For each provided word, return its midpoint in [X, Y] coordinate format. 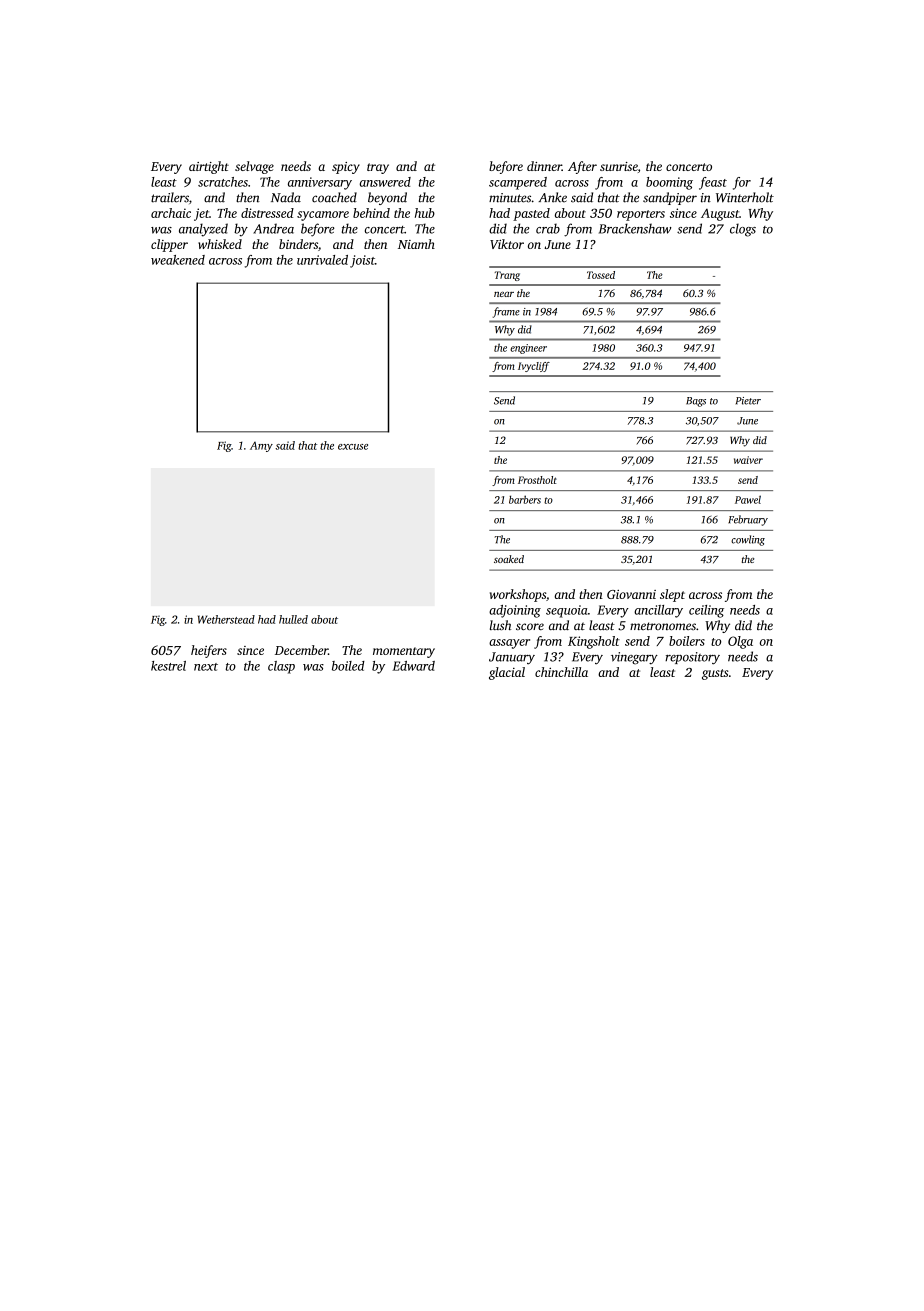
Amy [261, 447]
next [206, 667]
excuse [353, 447]
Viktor [507, 244]
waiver [748, 460]
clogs [743, 230]
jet [201, 214]
